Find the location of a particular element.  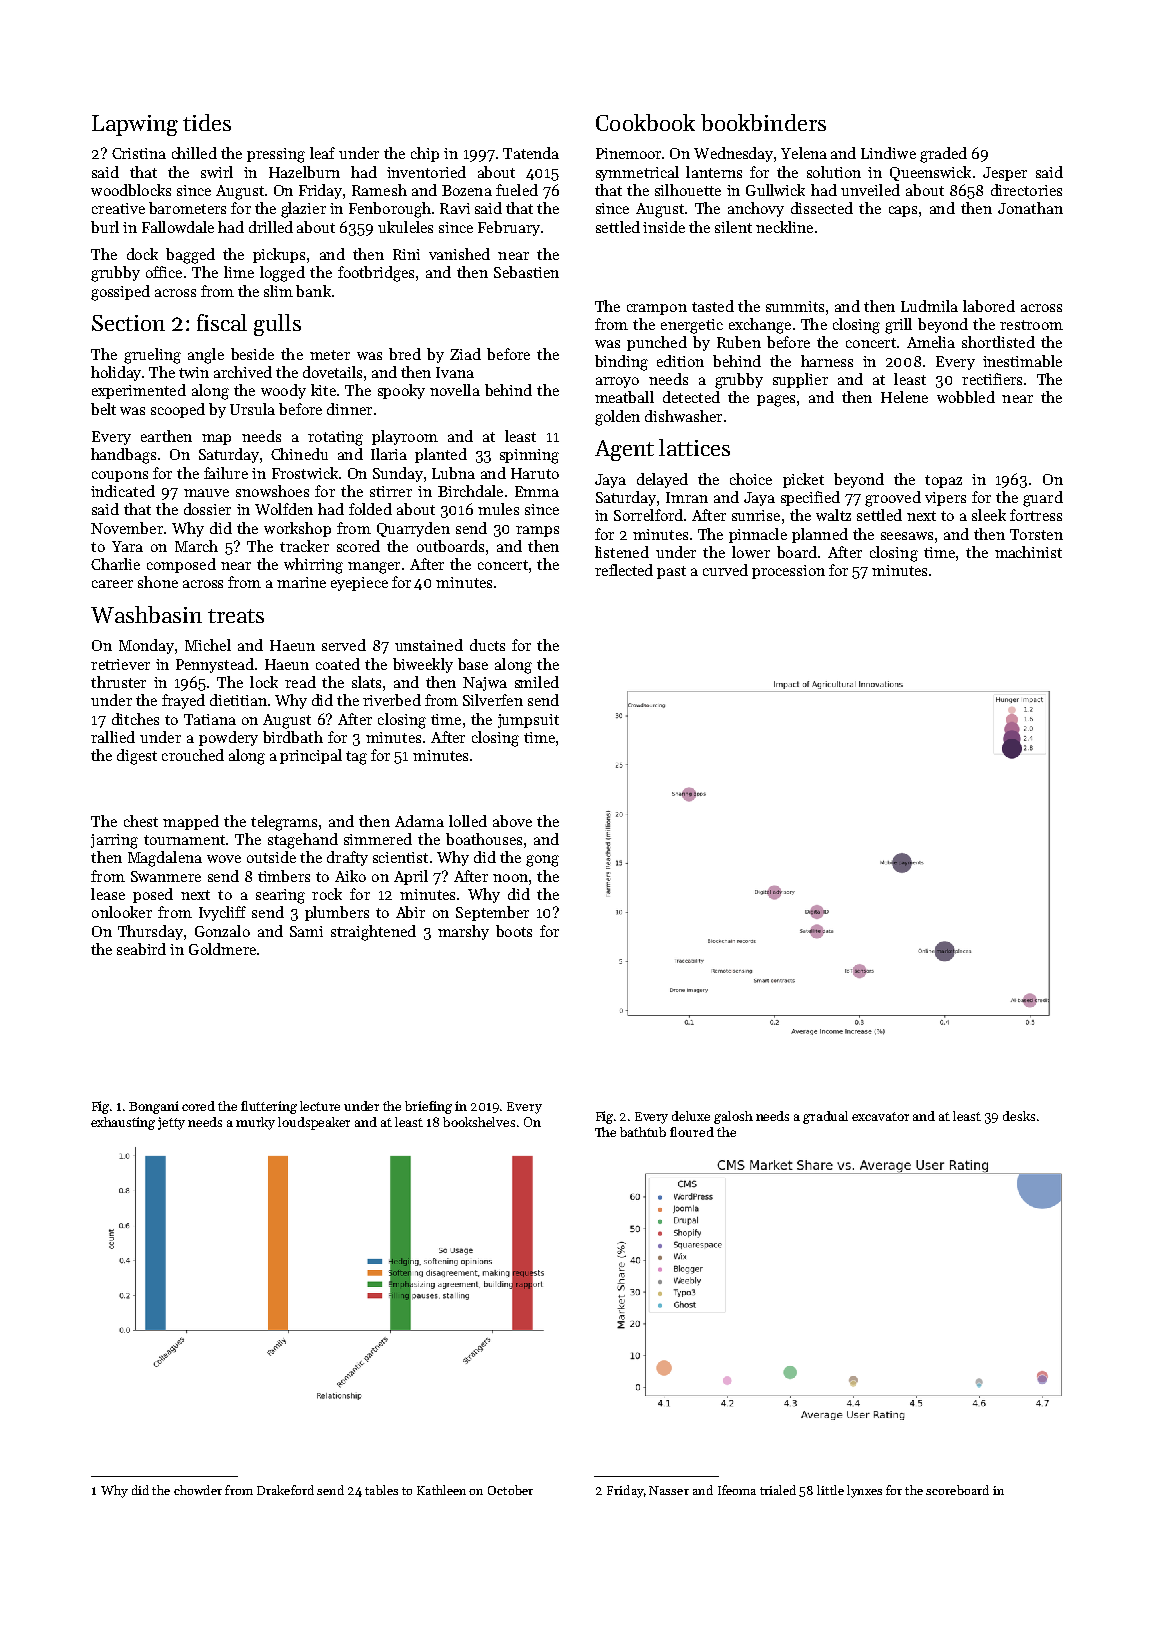

guard is located at coordinates (1043, 499).
